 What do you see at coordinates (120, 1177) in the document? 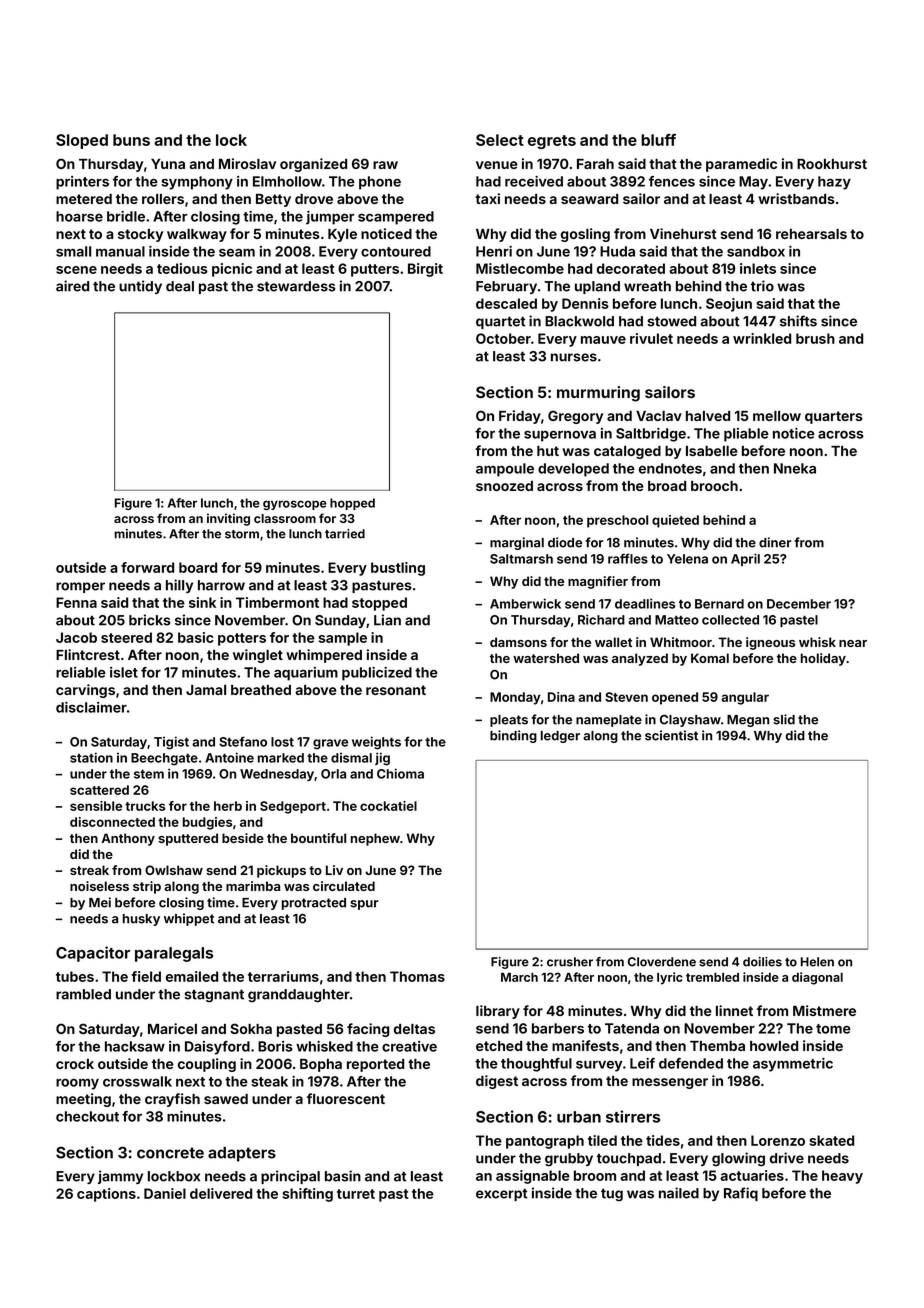
I see `jammy` at bounding box center [120, 1177].
